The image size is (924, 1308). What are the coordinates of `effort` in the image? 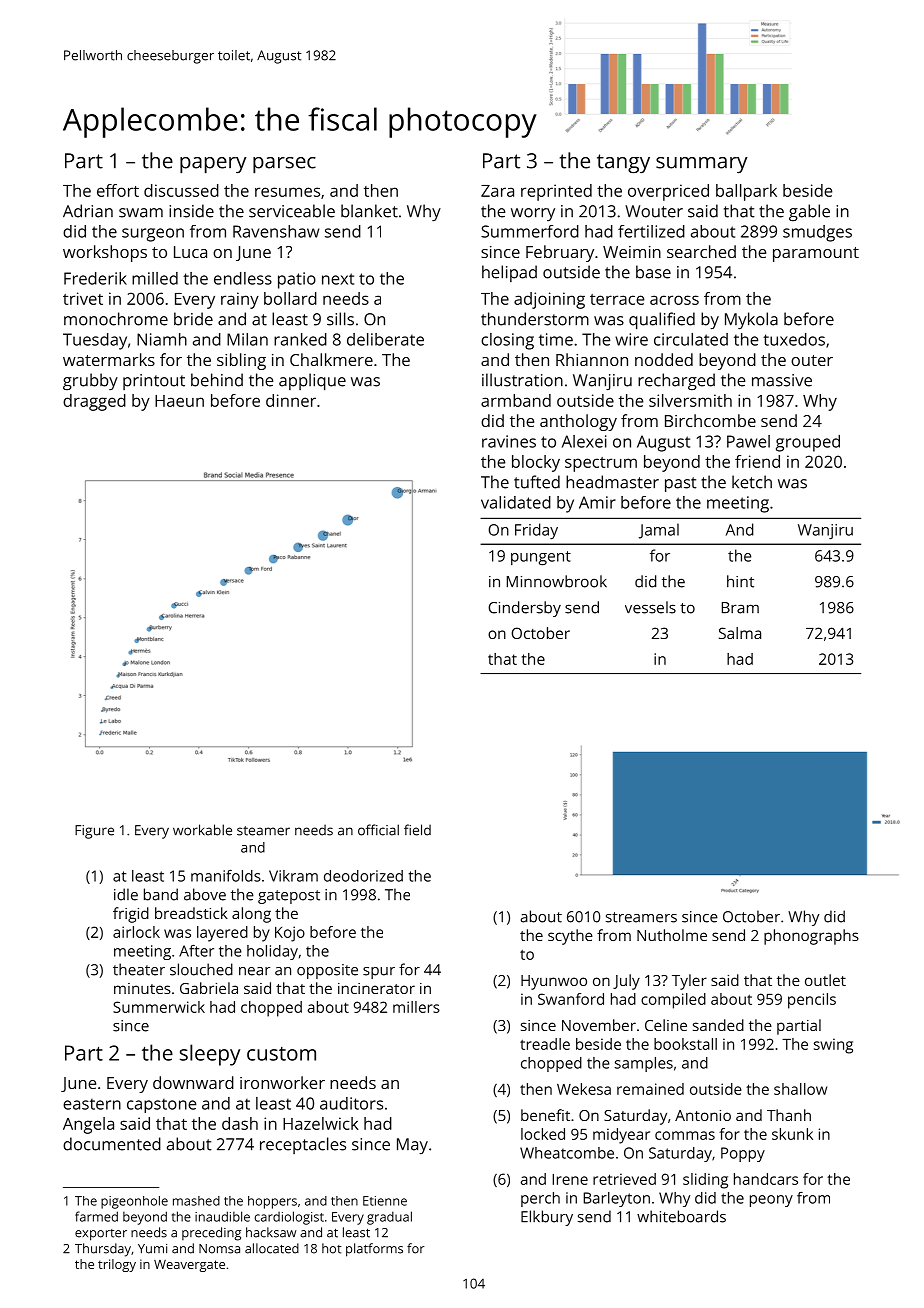 It's located at (118, 190).
